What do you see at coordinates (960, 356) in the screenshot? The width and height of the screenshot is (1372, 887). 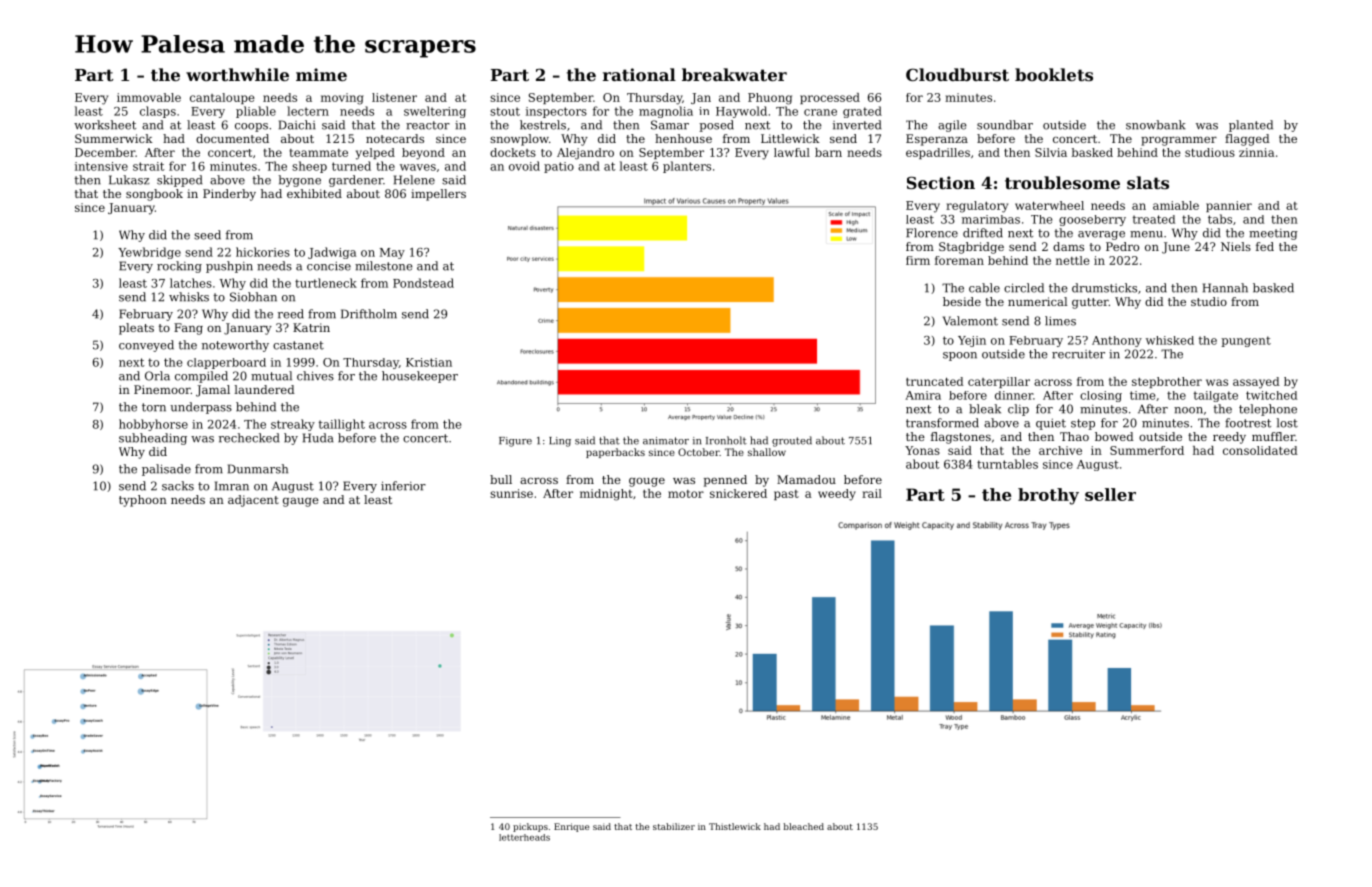 I see `spoon` at bounding box center [960, 356].
